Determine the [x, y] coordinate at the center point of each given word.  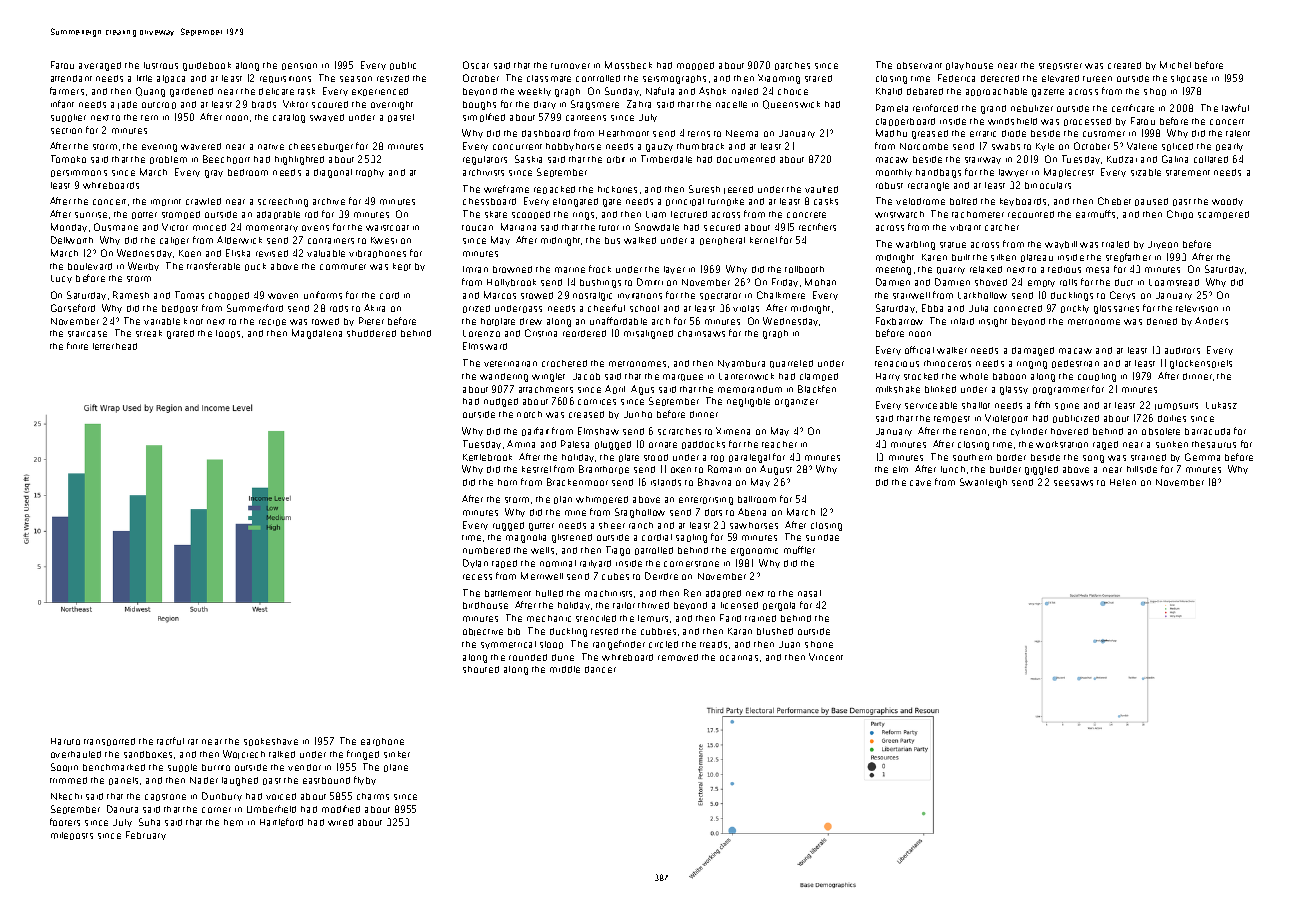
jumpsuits [1176, 406]
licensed [739, 605]
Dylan [475, 563]
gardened [191, 92]
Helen [1123, 482]
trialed [1115, 244]
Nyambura [741, 364]
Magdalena [317, 334]
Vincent [826, 657]
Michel [1175, 65]
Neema [742, 133]
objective [483, 632]
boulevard [90, 266]
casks [826, 201]
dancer [600, 669]
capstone [165, 797]
